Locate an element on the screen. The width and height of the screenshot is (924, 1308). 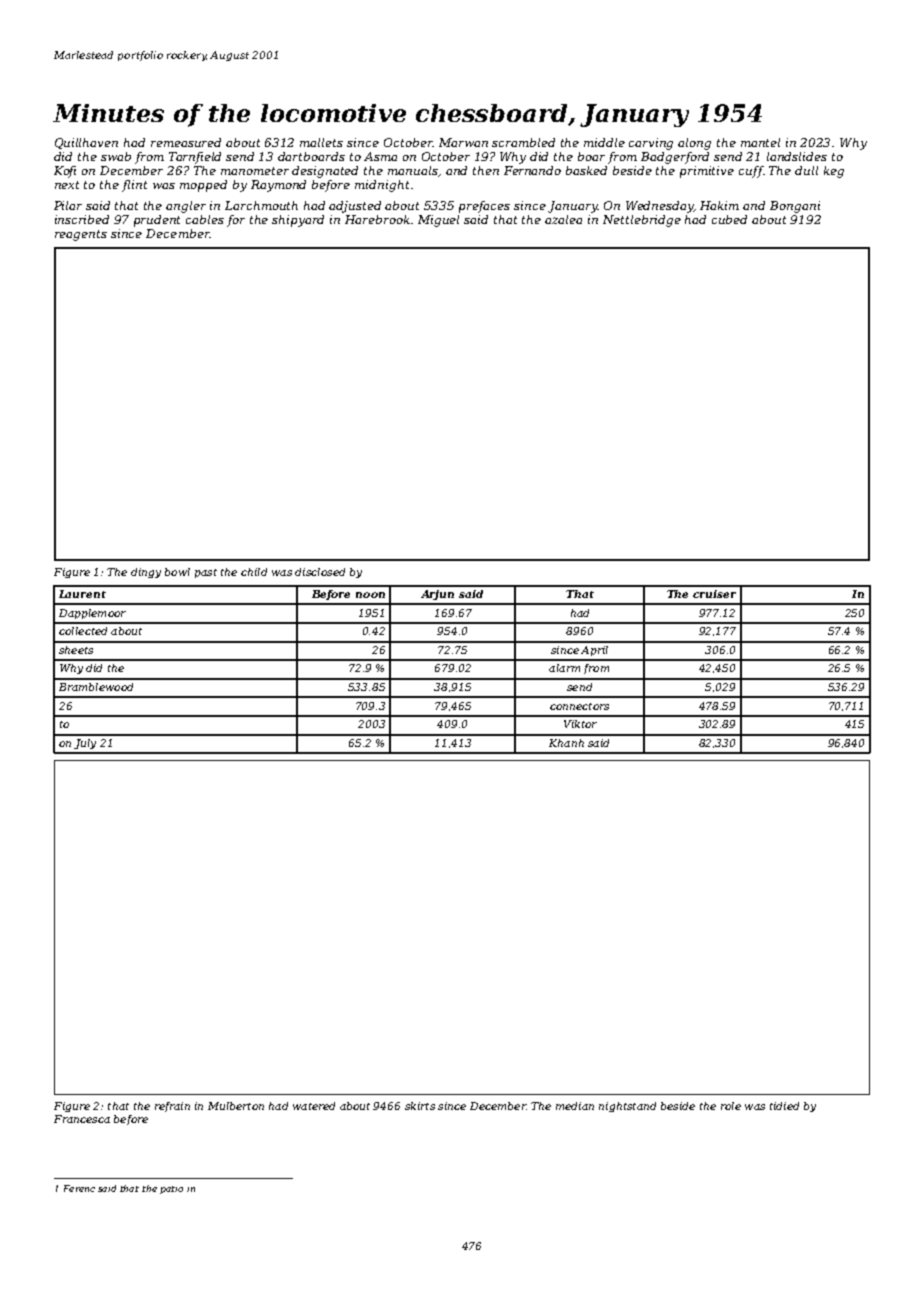
July is located at coordinates (85, 744).
